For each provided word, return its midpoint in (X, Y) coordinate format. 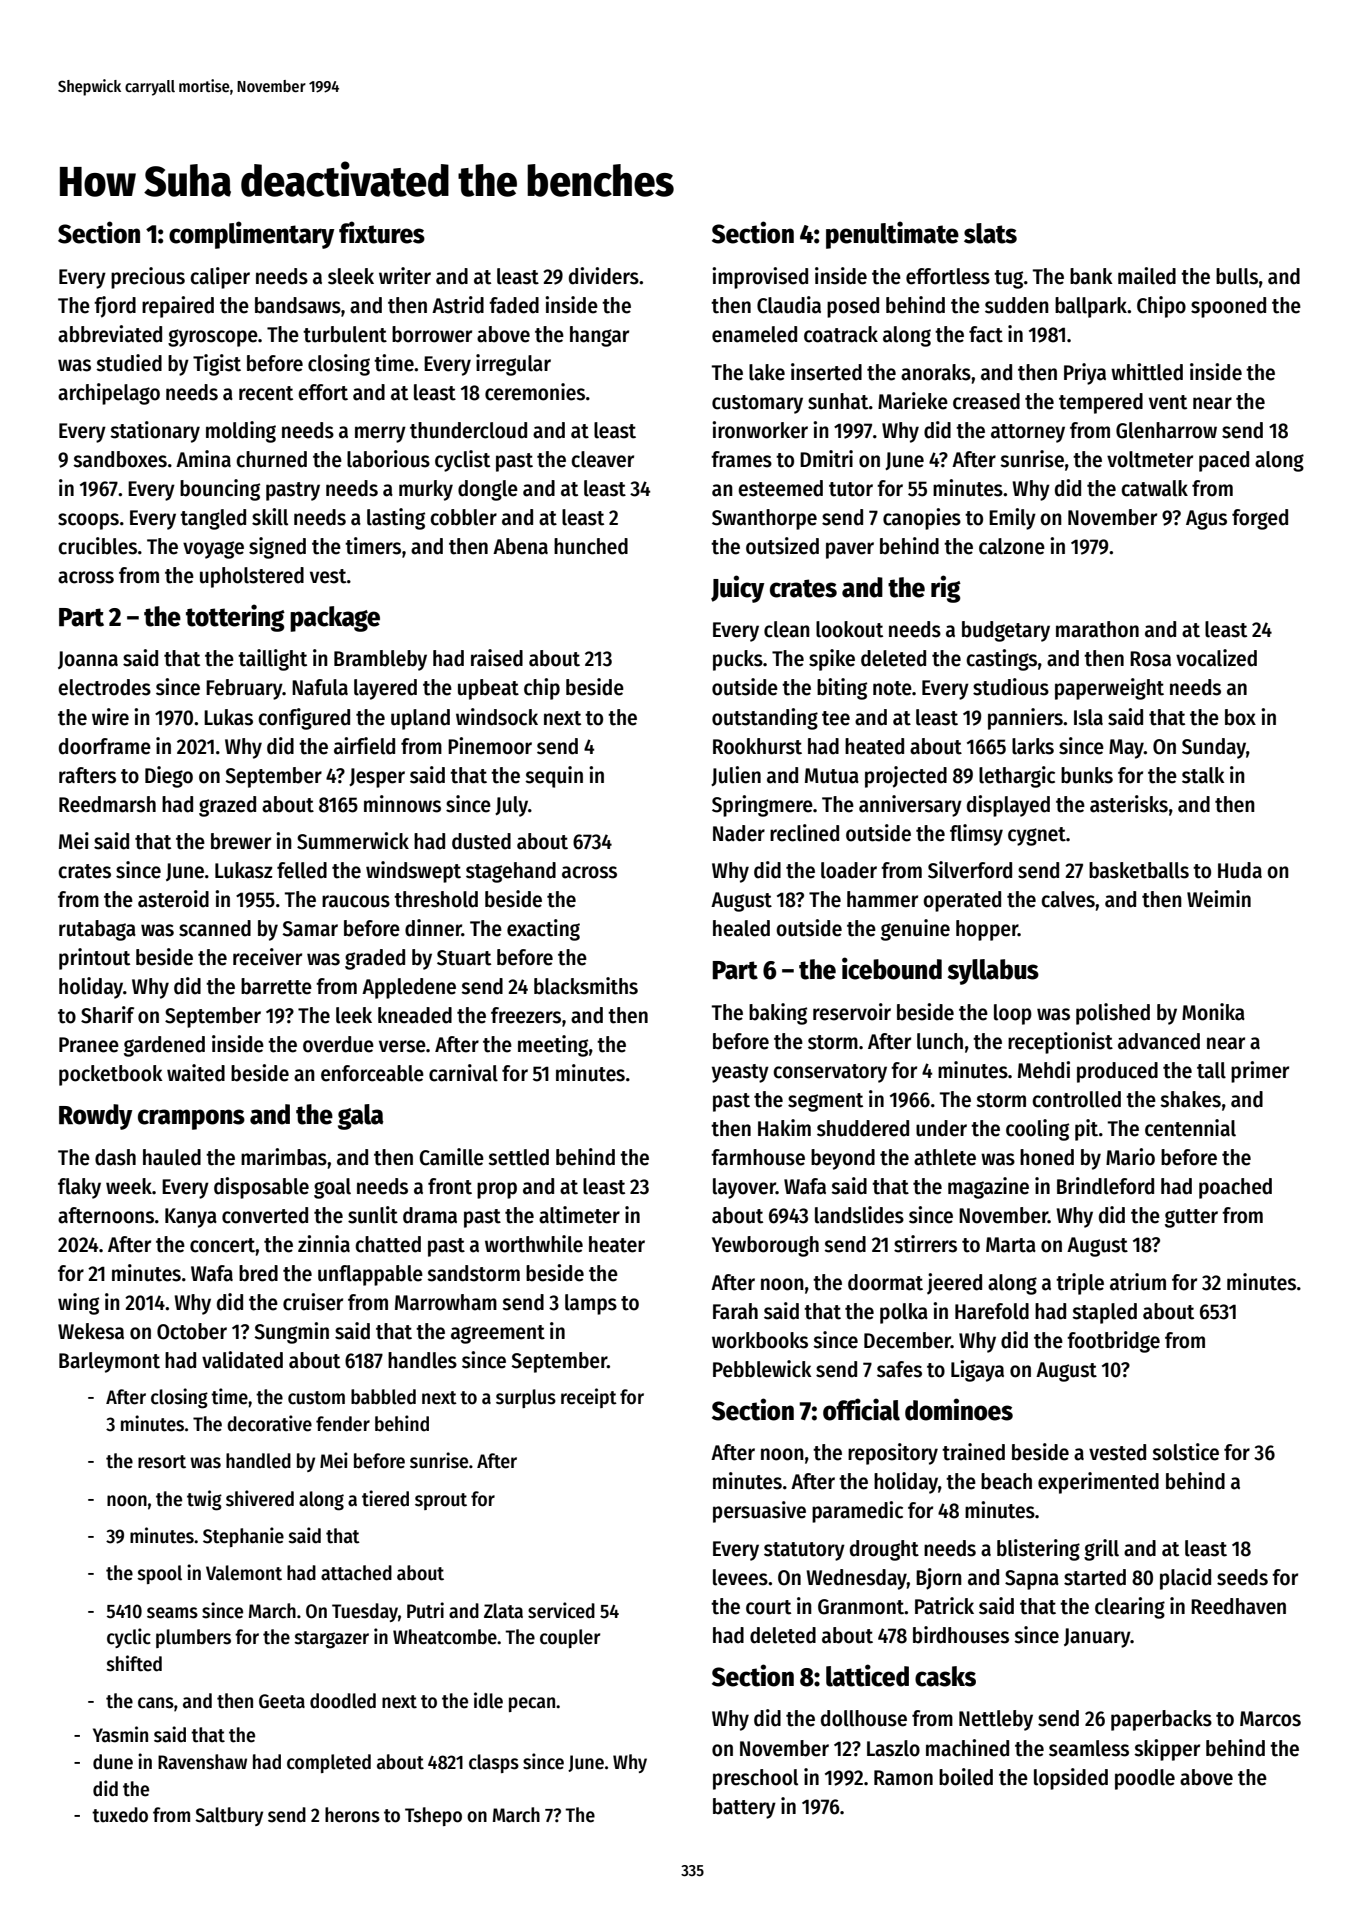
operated (962, 901)
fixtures (382, 232)
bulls (1237, 276)
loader (849, 870)
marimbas (284, 1157)
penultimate (892, 235)
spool (160, 1574)
